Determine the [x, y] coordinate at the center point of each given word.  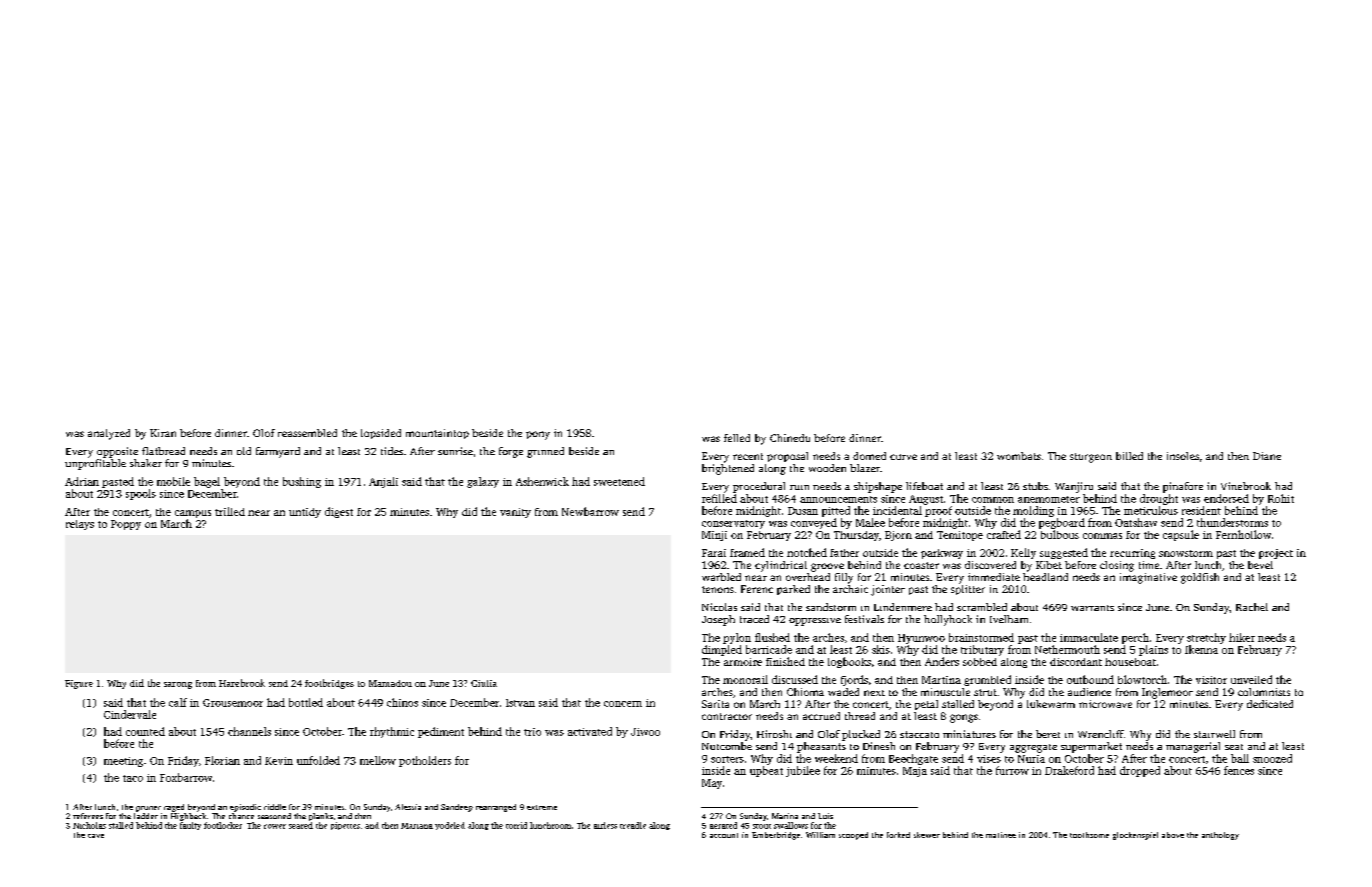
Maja [915, 772]
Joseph [718, 620]
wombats [1019, 456]
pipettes [345, 826]
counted [145, 731]
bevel [1260, 565]
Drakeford [1069, 770]
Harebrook [242, 683]
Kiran [163, 433]
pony [538, 435]
